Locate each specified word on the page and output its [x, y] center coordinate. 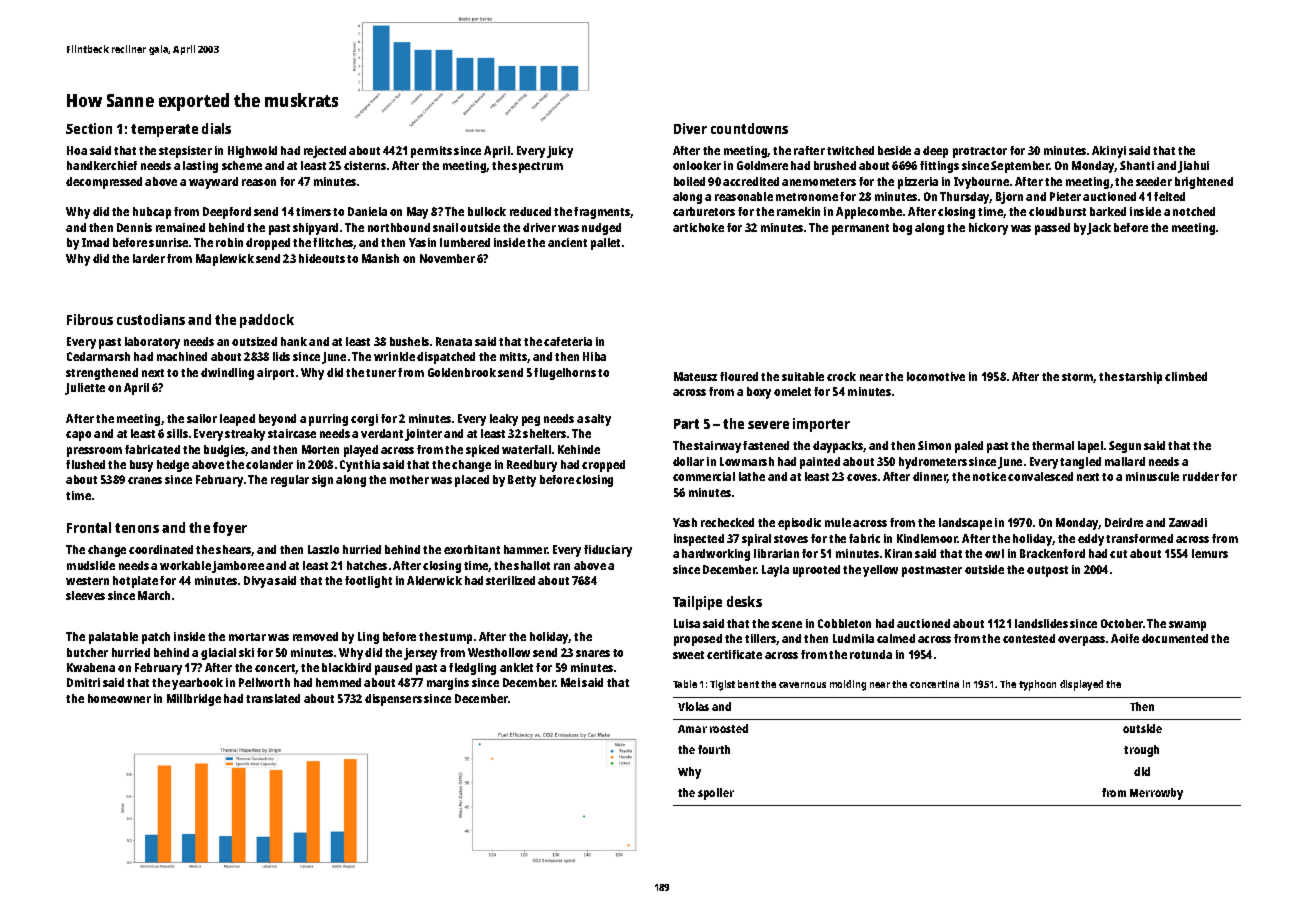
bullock [487, 211]
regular [290, 481]
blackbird [346, 667]
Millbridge [194, 700]
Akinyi [1109, 152]
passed [1052, 229]
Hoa [77, 150]
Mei [570, 682]
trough [1141, 751]
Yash [685, 522]
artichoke [698, 227]
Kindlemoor [927, 538]
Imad [95, 242]
